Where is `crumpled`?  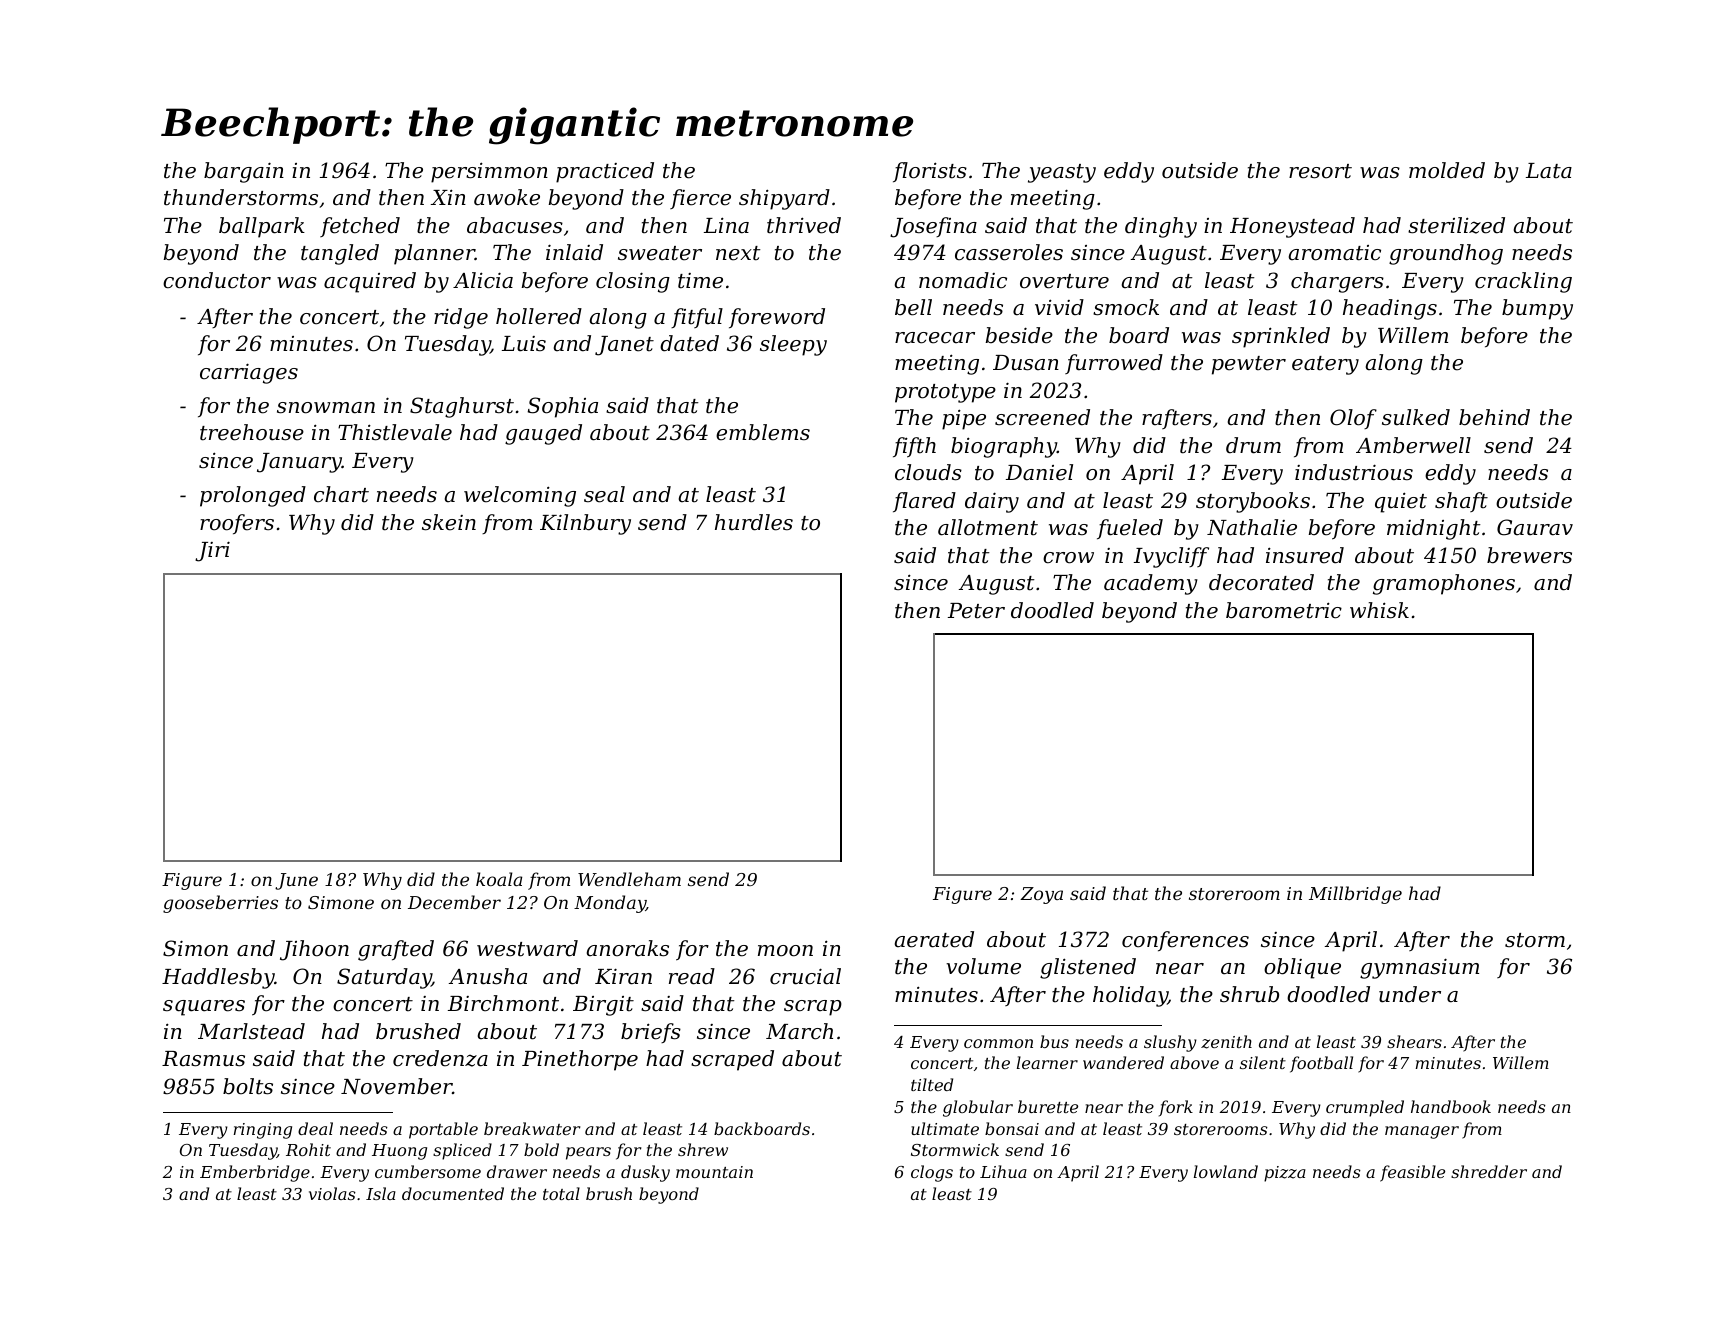 crumpled is located at coordinates (1365, 1108).
